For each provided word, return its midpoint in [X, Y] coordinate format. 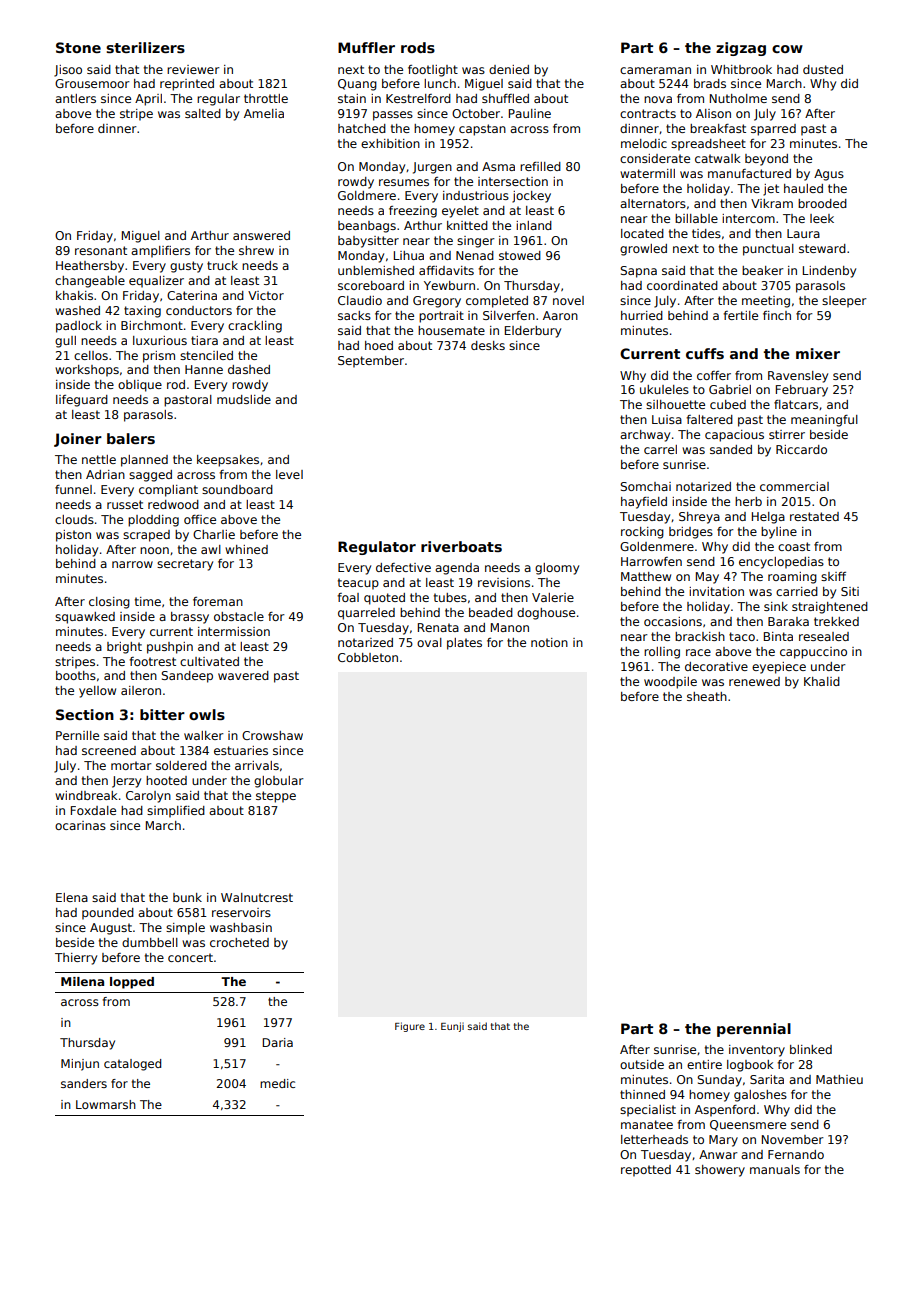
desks [488, 345]
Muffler [366, 47]
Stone [78, 47]
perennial [754, 1030]
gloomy [557, 569]
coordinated [682, 285]
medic [277, 1083]
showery [720, 1171]
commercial [794, 486]
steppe [276, 797]
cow [787, 49]
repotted [646, 1171]
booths [76, 675]
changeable [90, 282]
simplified [176, 812]
